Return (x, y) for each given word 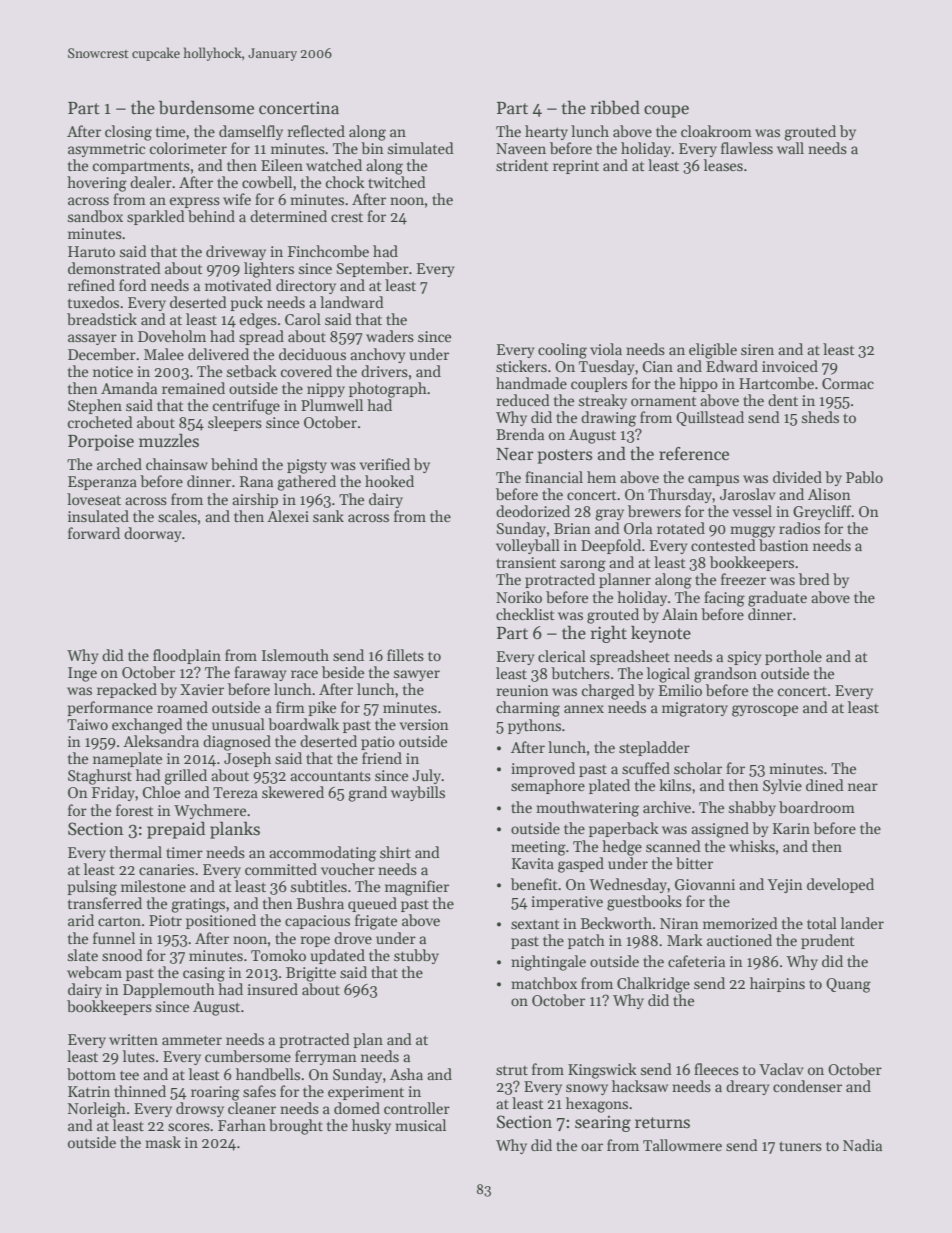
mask (163, 1142)
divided (797, 477)
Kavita (533, 863)
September (373, 269)
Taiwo (87, 724)
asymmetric (106, 150)
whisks (752, 846)
